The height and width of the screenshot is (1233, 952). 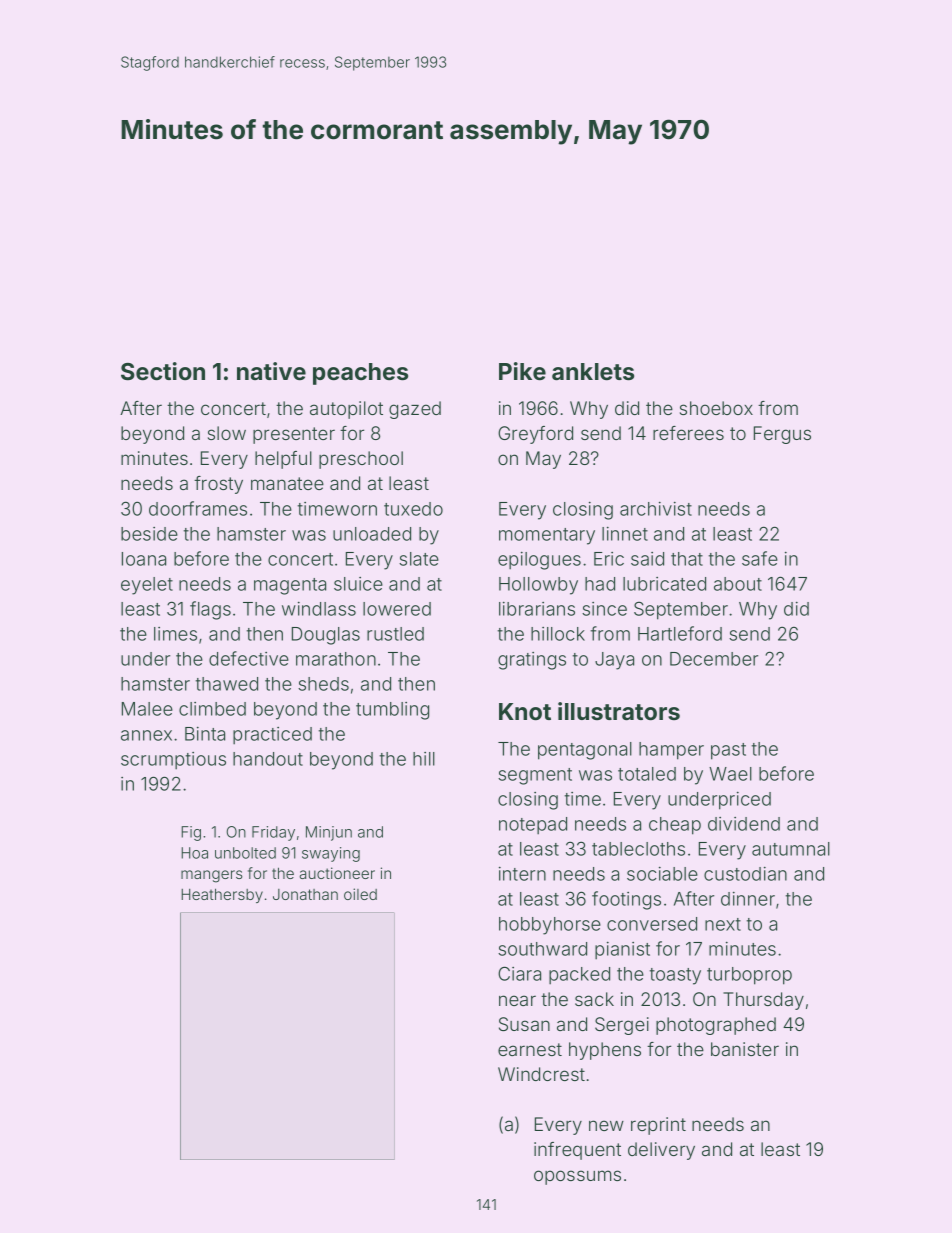 What do you see at coordinates (222, 895) in the screenshot?
I see `Heathersby` at bounding box center [222, 895].
